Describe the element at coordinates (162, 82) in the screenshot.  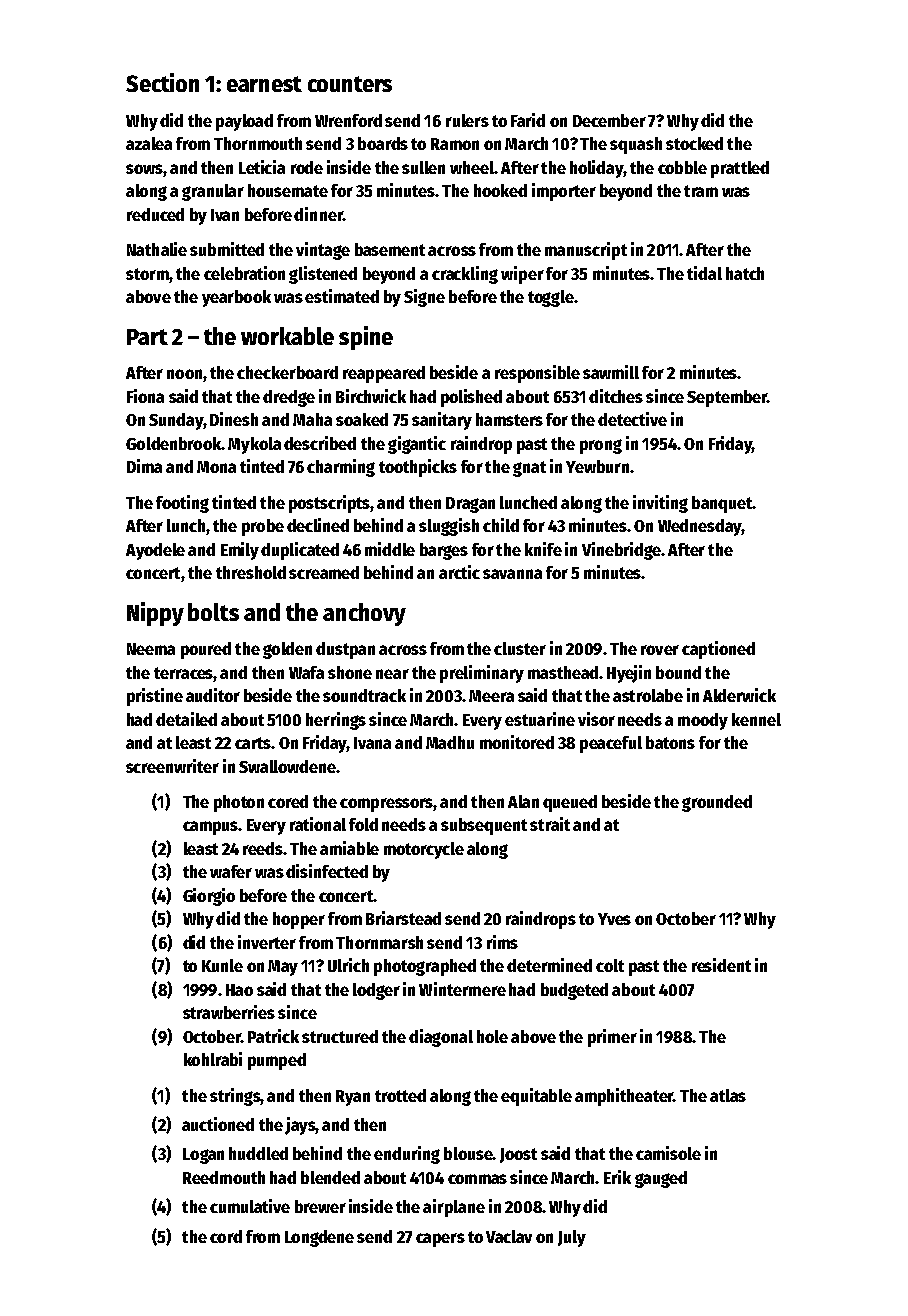
I see `Section` at that location.
